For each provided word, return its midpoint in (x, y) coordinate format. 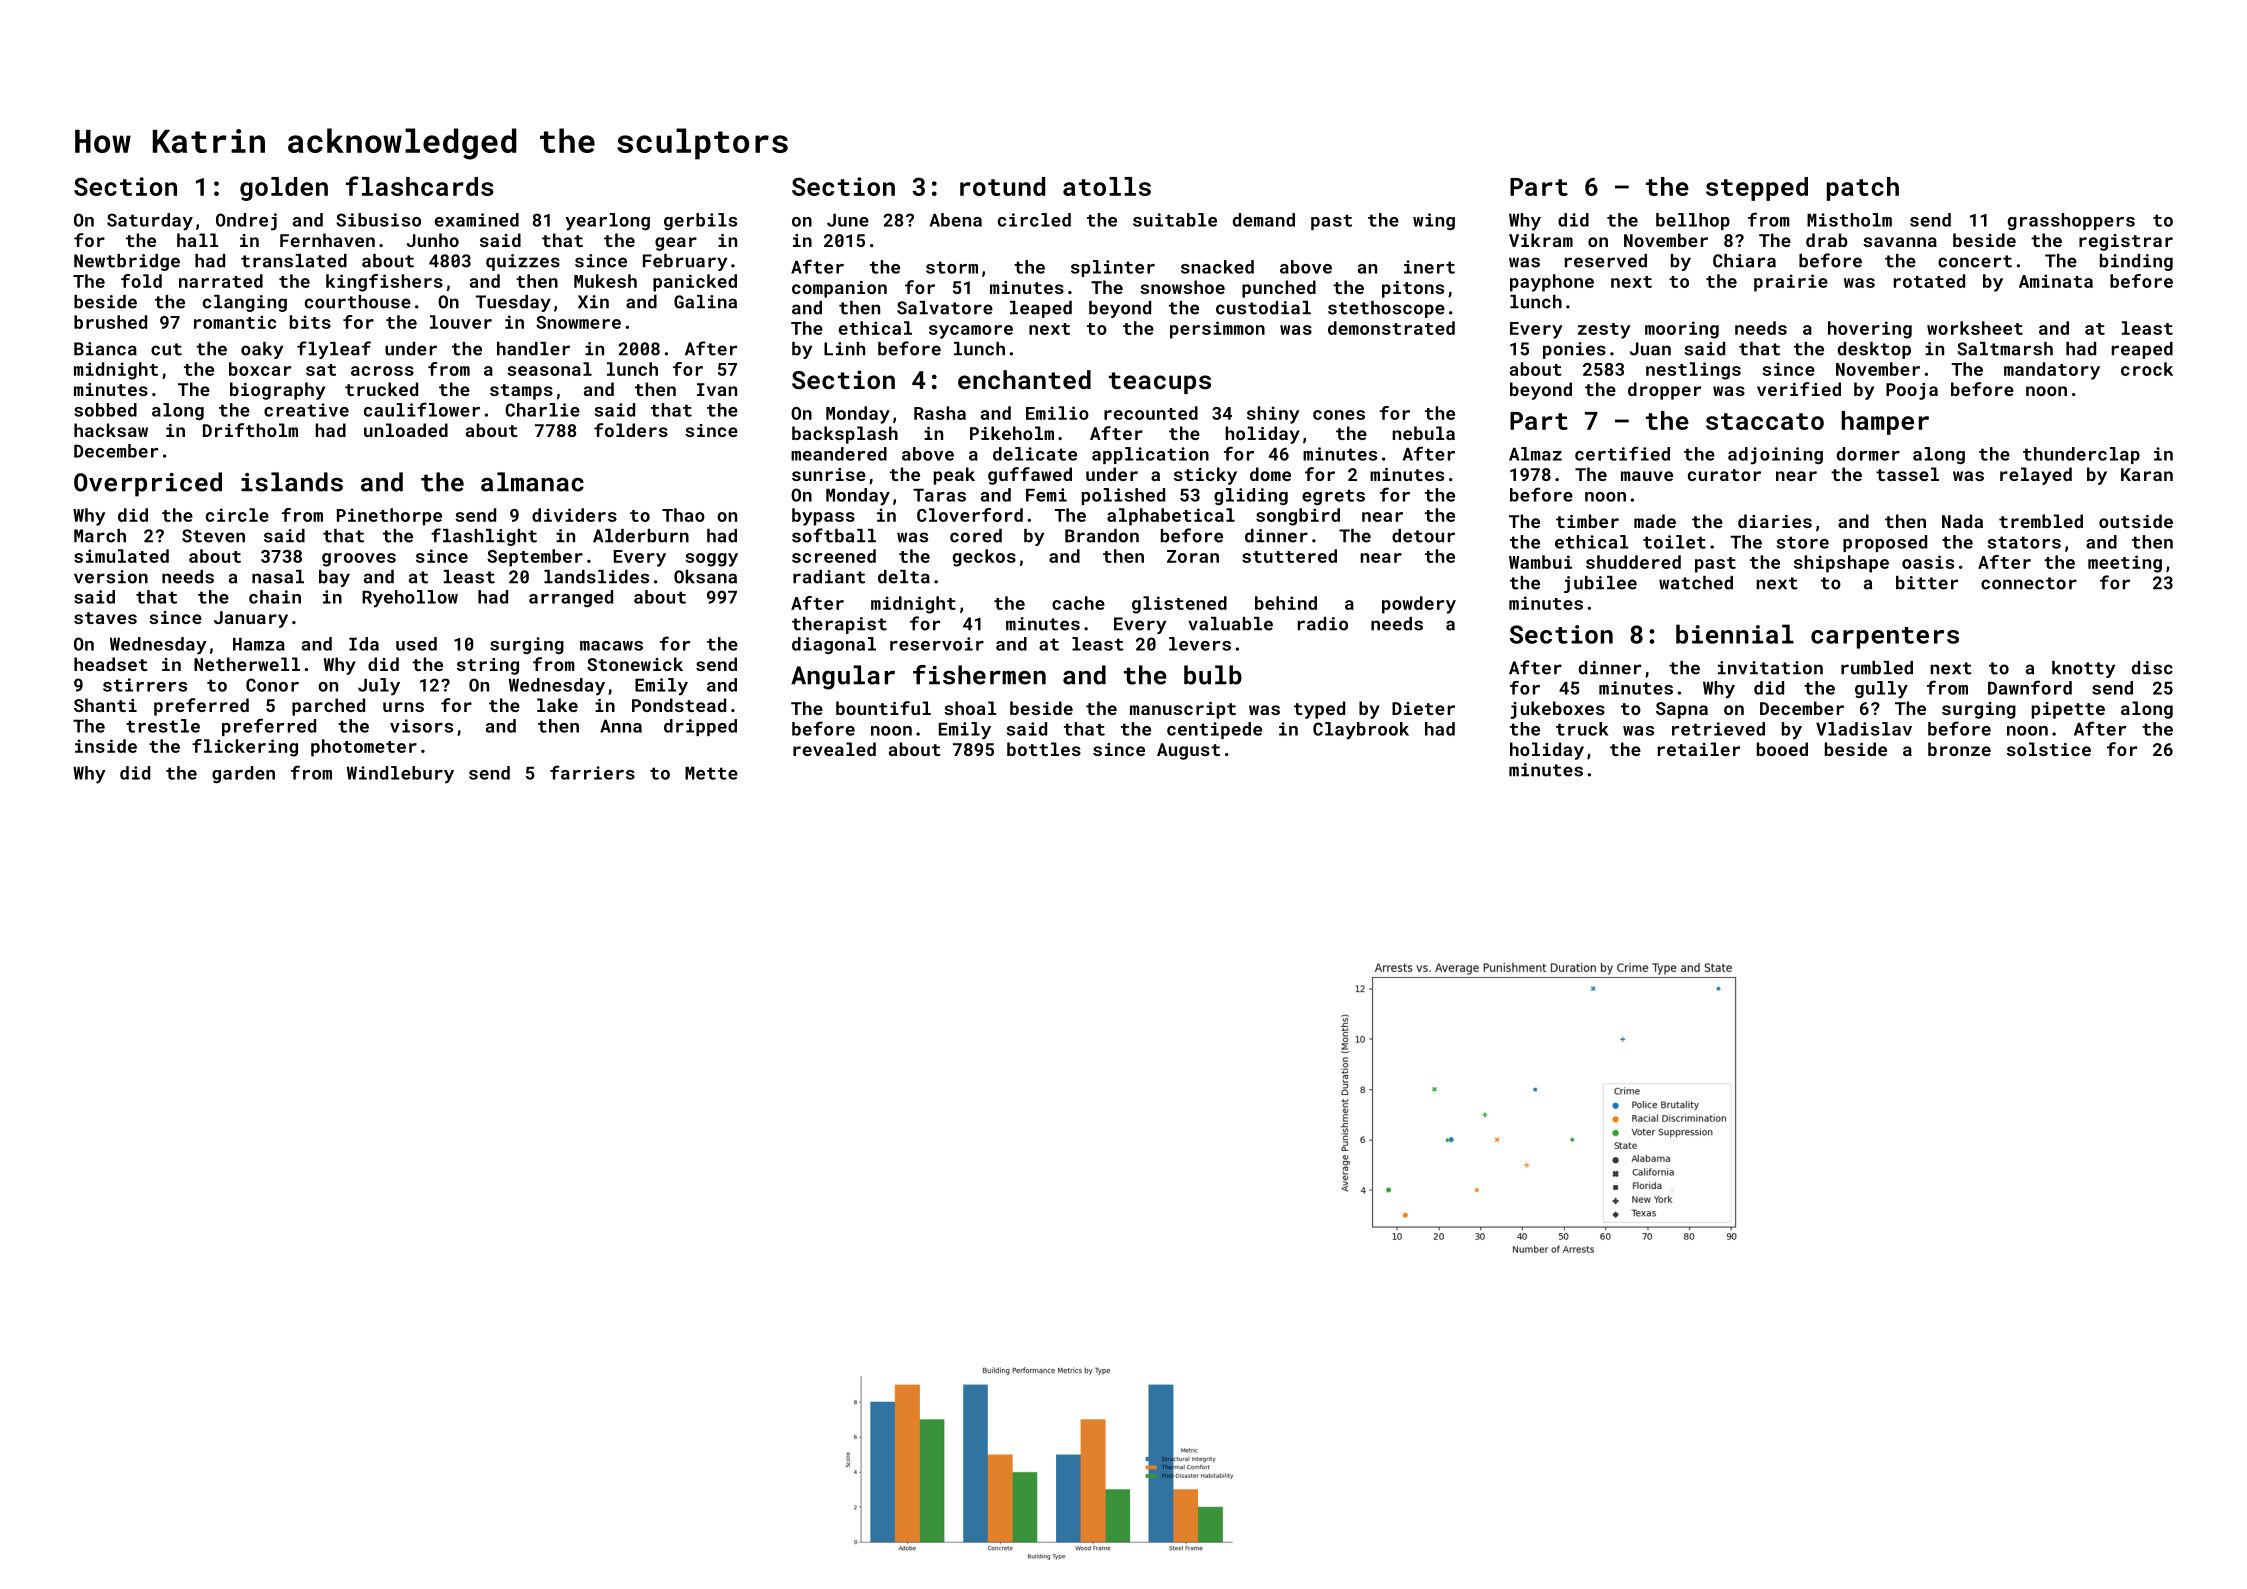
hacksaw (111, 430)
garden (243, 774)
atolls (1107, 186)
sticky (1205, 476)
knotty (2083, 669)
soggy (711, 560)
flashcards (420, 186)
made (1655, 521)
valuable (1230, 624)
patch (1863, 189)
